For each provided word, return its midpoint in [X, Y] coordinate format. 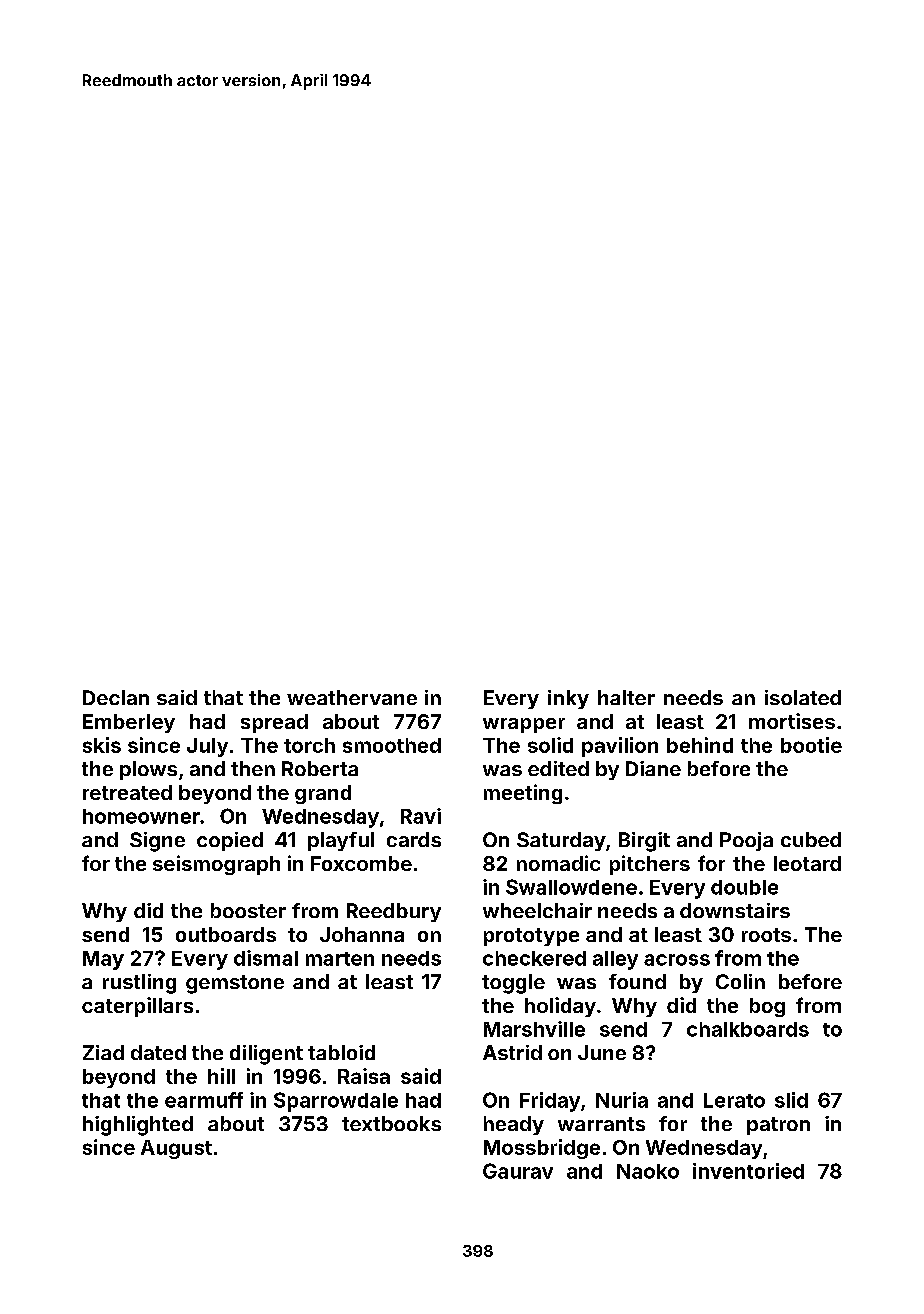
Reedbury [394, 912]
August [176, 1149]
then [253, 768]
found [637, 981]
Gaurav [518, 1171]
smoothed [392, 745]
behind [700, 745]
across [677, 960]
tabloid [341, 1052]
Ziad [103, 1052]
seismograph [216, 865]
